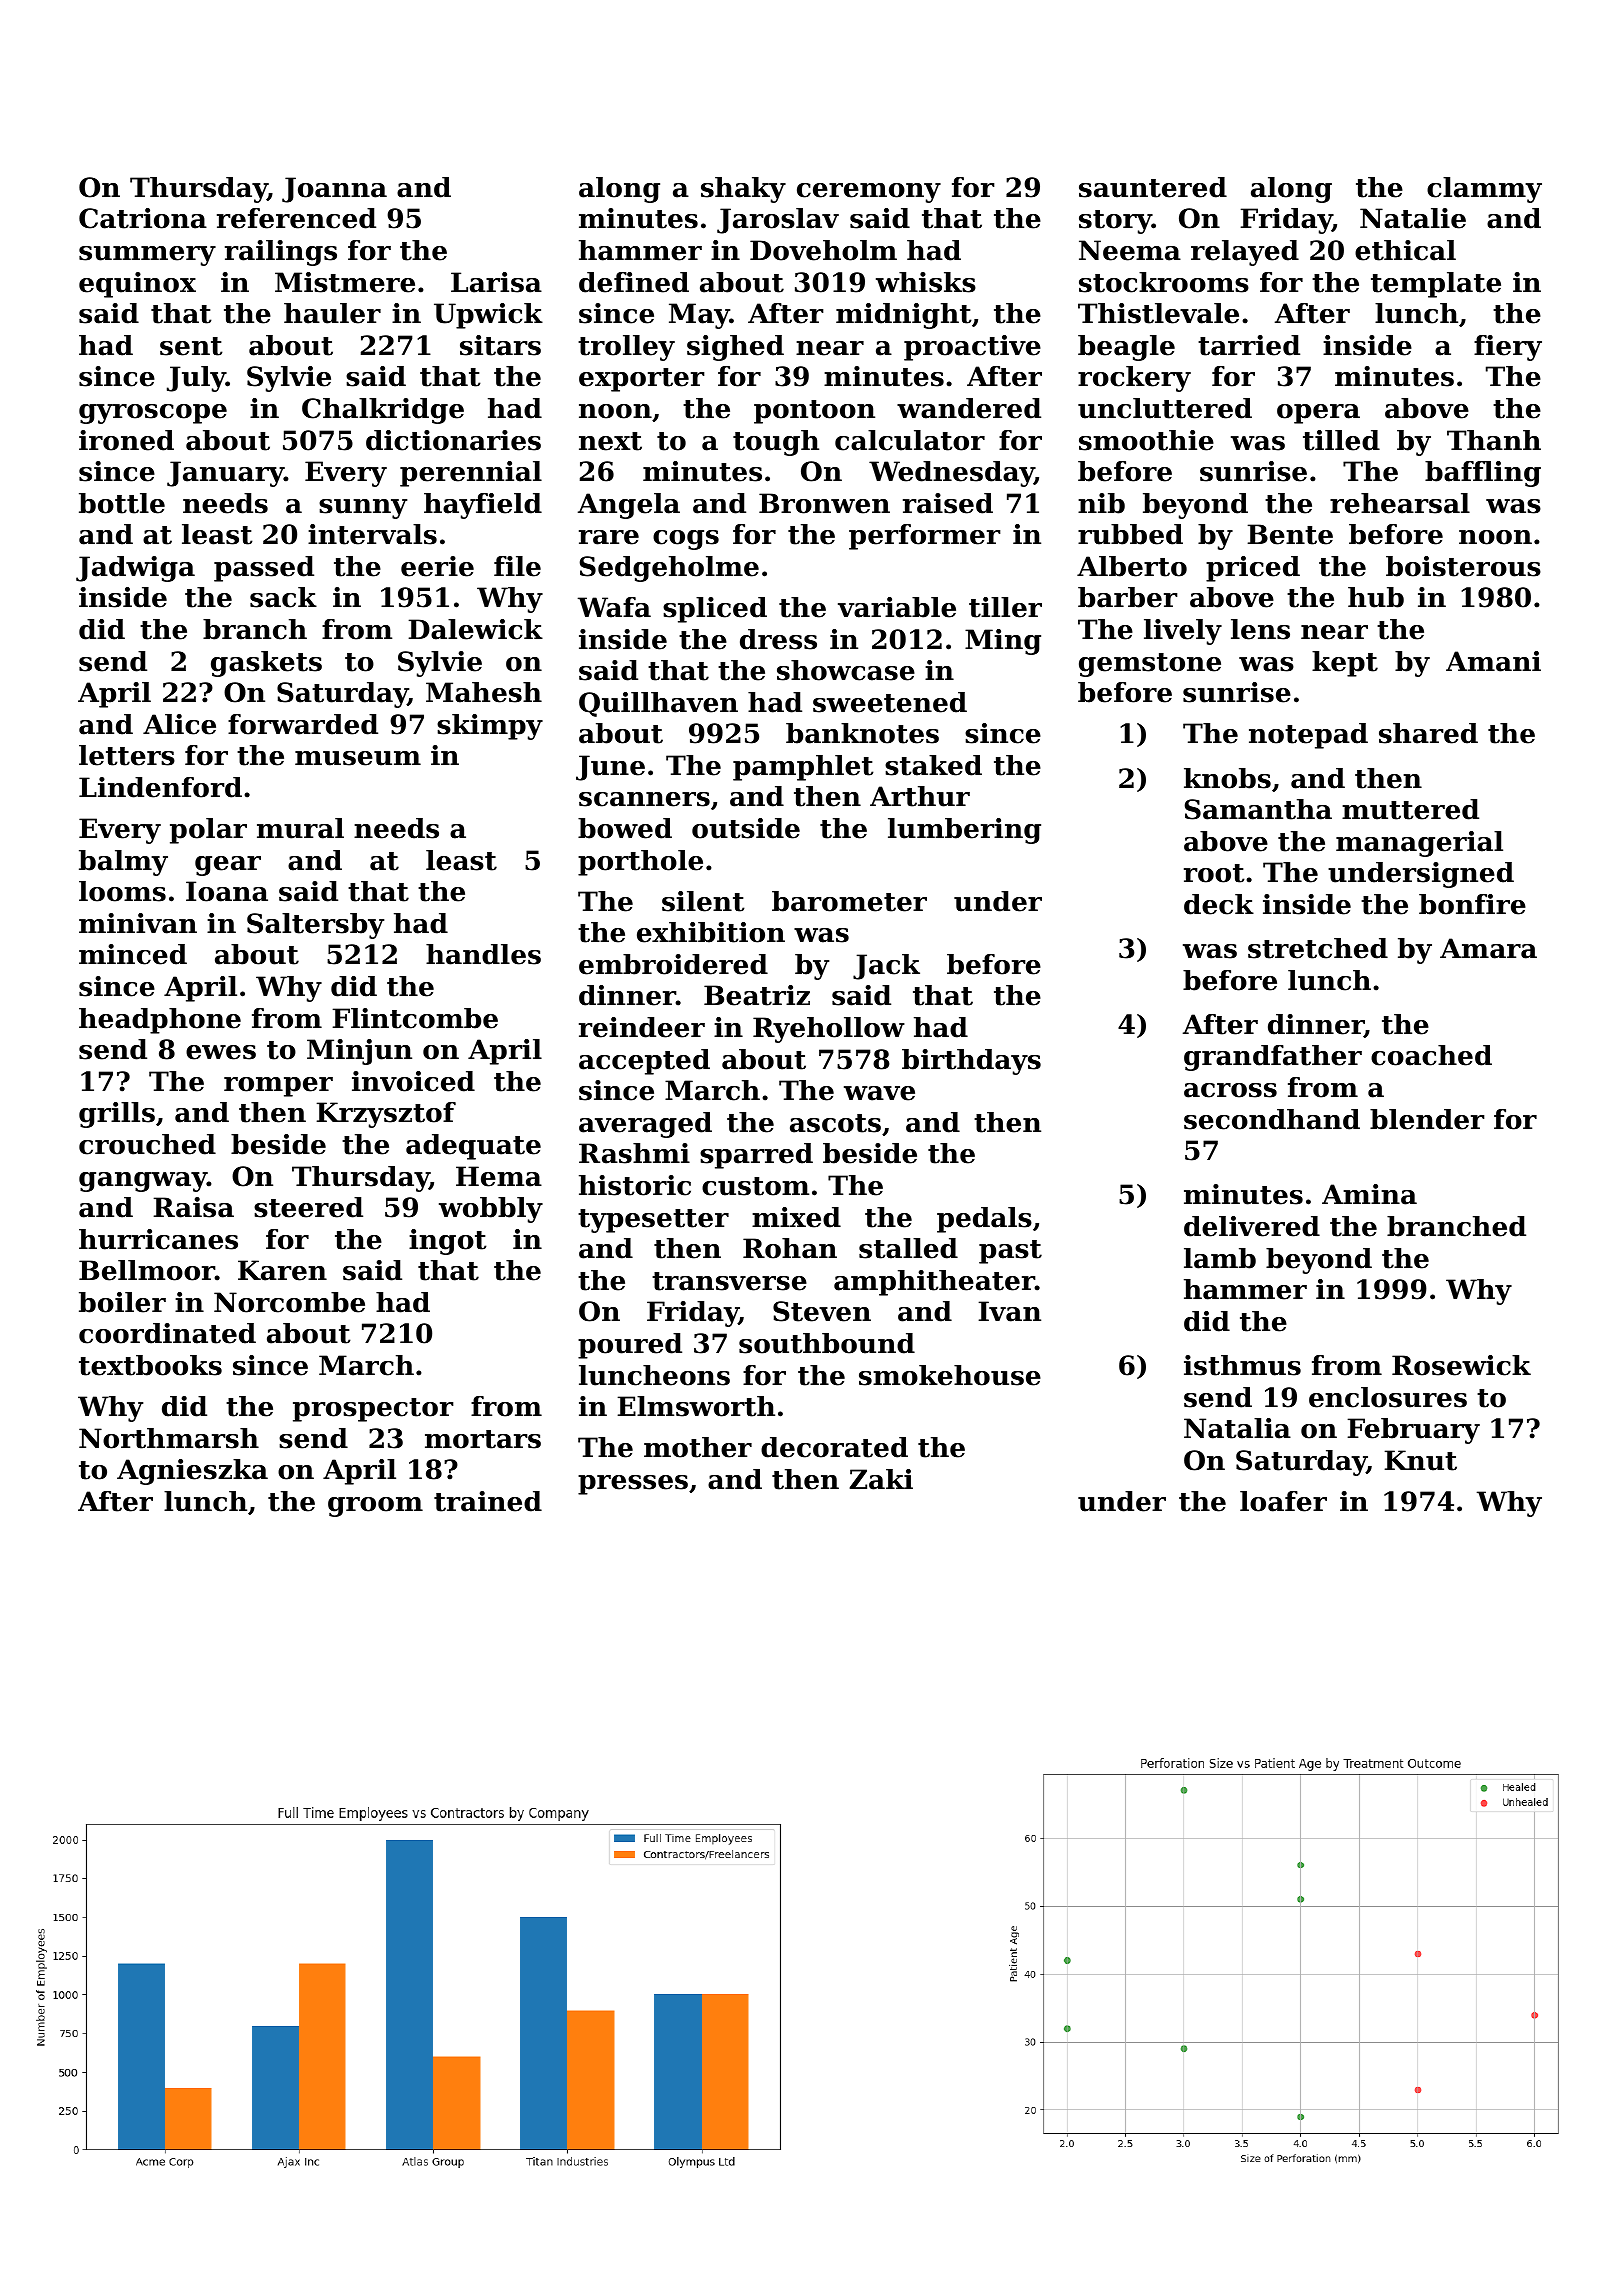 This screenshot has height=2292, width=1620. I want to click on shaky, so click(743, 190).
